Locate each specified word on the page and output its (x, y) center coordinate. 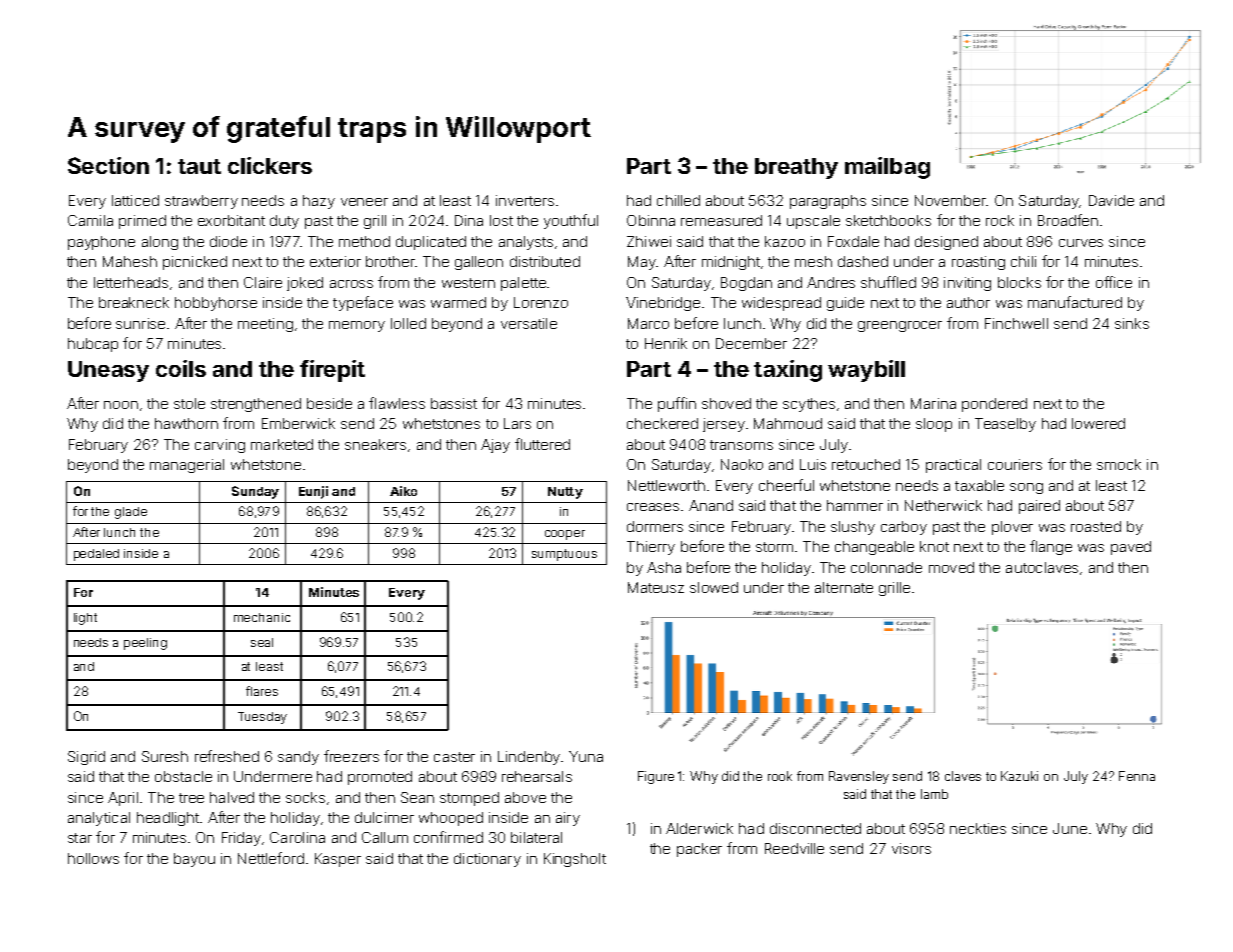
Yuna (586, 756)
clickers (270, 165)
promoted (380, 778)
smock (1119, 464)
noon (121, 405)
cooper (565, 535)
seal (262, 642)
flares (262, 691)
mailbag (887, 168)
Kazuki (1019, 776)
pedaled (96, 555)
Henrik (666, 343)
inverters (525, 200)
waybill (866, 371)
